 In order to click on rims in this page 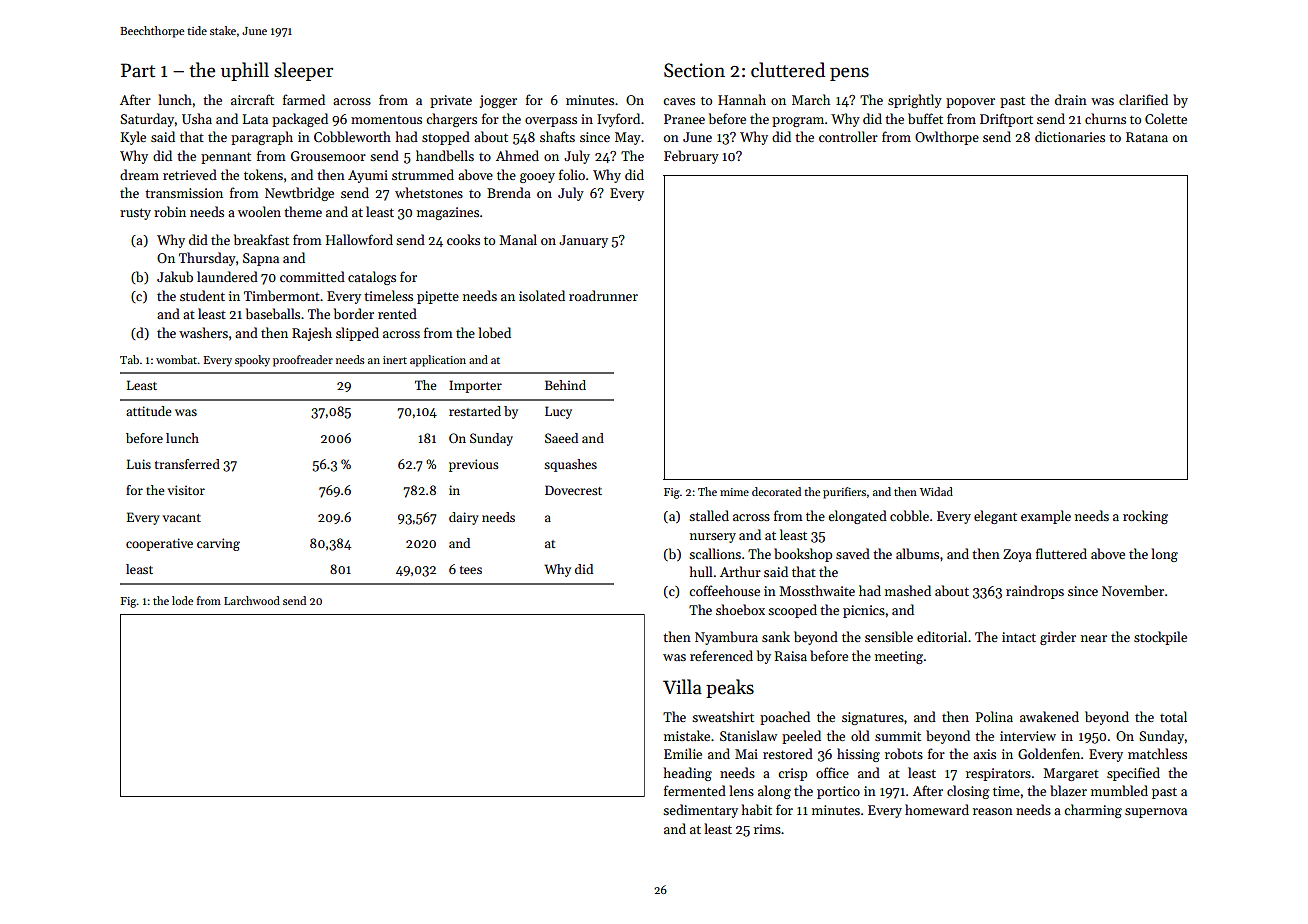, I will do `click(767, 829)`.
